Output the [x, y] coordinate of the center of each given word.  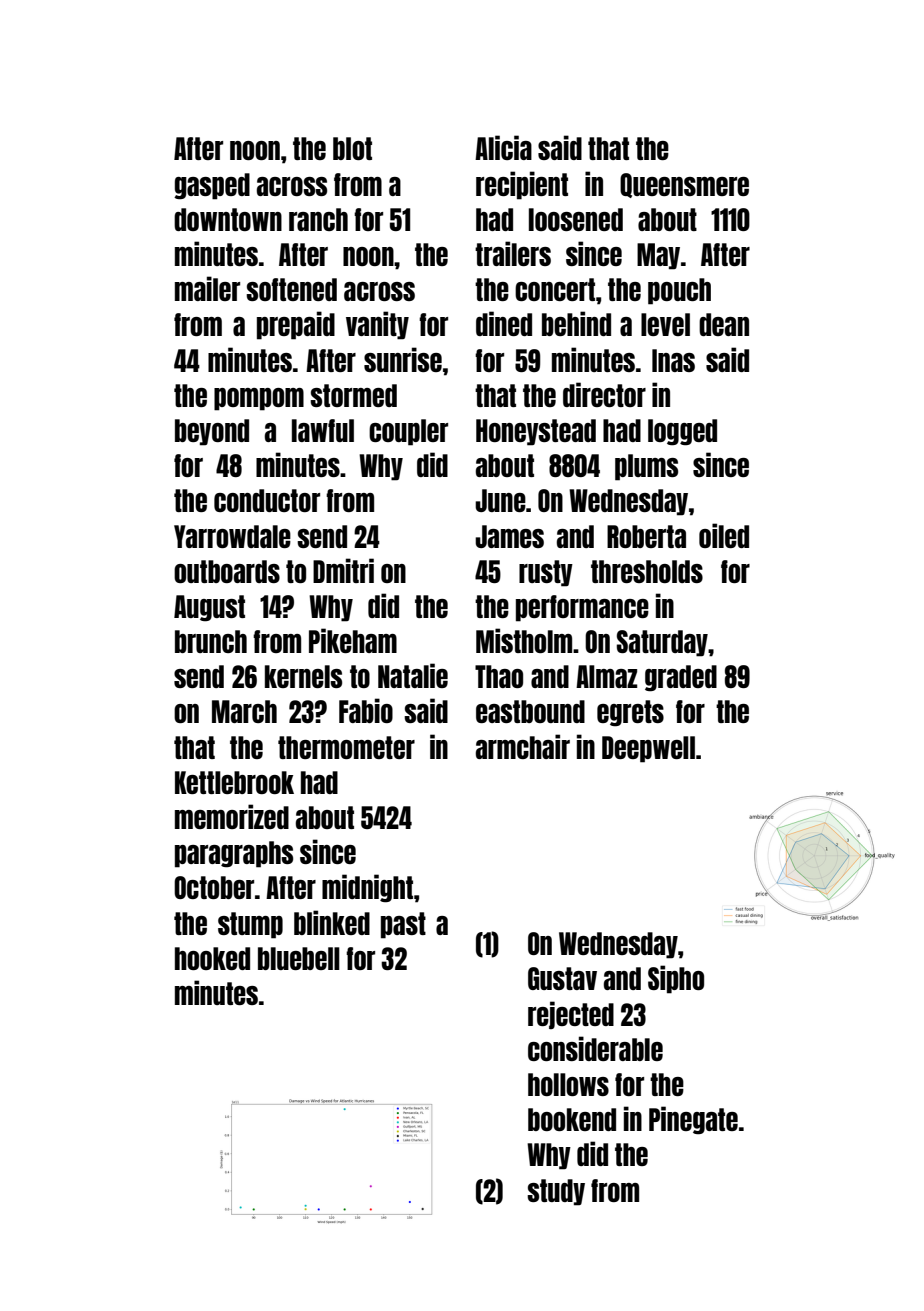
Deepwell [648, 749]
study [556, 1192]
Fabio [366, 710]
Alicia [503, 147]
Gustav [562, 978]
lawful [323, 430]
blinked [332, 922]
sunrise [403, 359]
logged [682, 432]
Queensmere [684, 185]
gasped [212, 186]
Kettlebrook [234, 782]
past [403, 925]
